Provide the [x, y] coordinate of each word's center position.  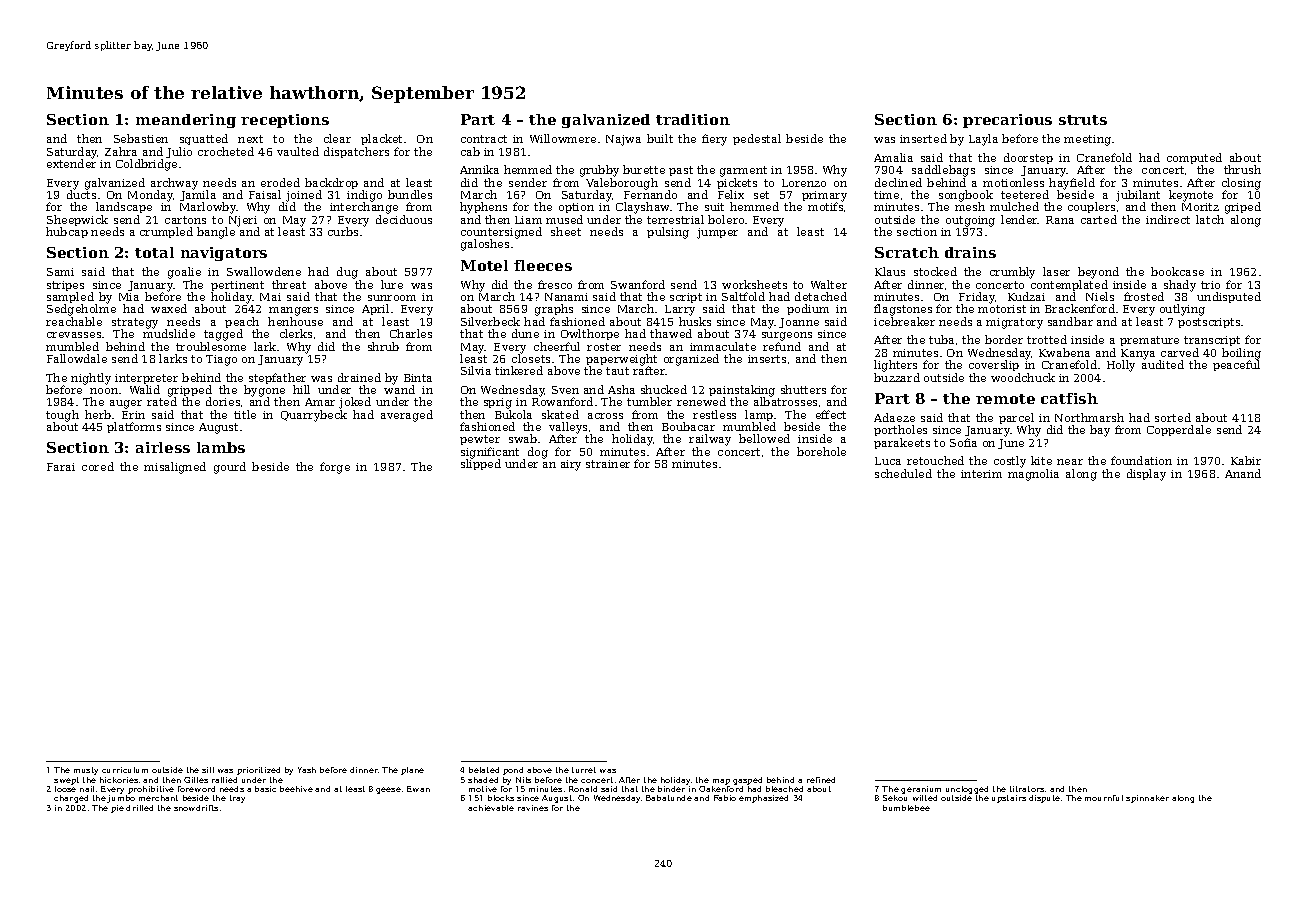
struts [1083, 120]
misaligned [175, 468]
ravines [533, 808]
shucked [664, 389]
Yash [307, 770]
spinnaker [1147, 799]
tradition [693, 119]
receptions [285, 121]
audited [1163, 364]
